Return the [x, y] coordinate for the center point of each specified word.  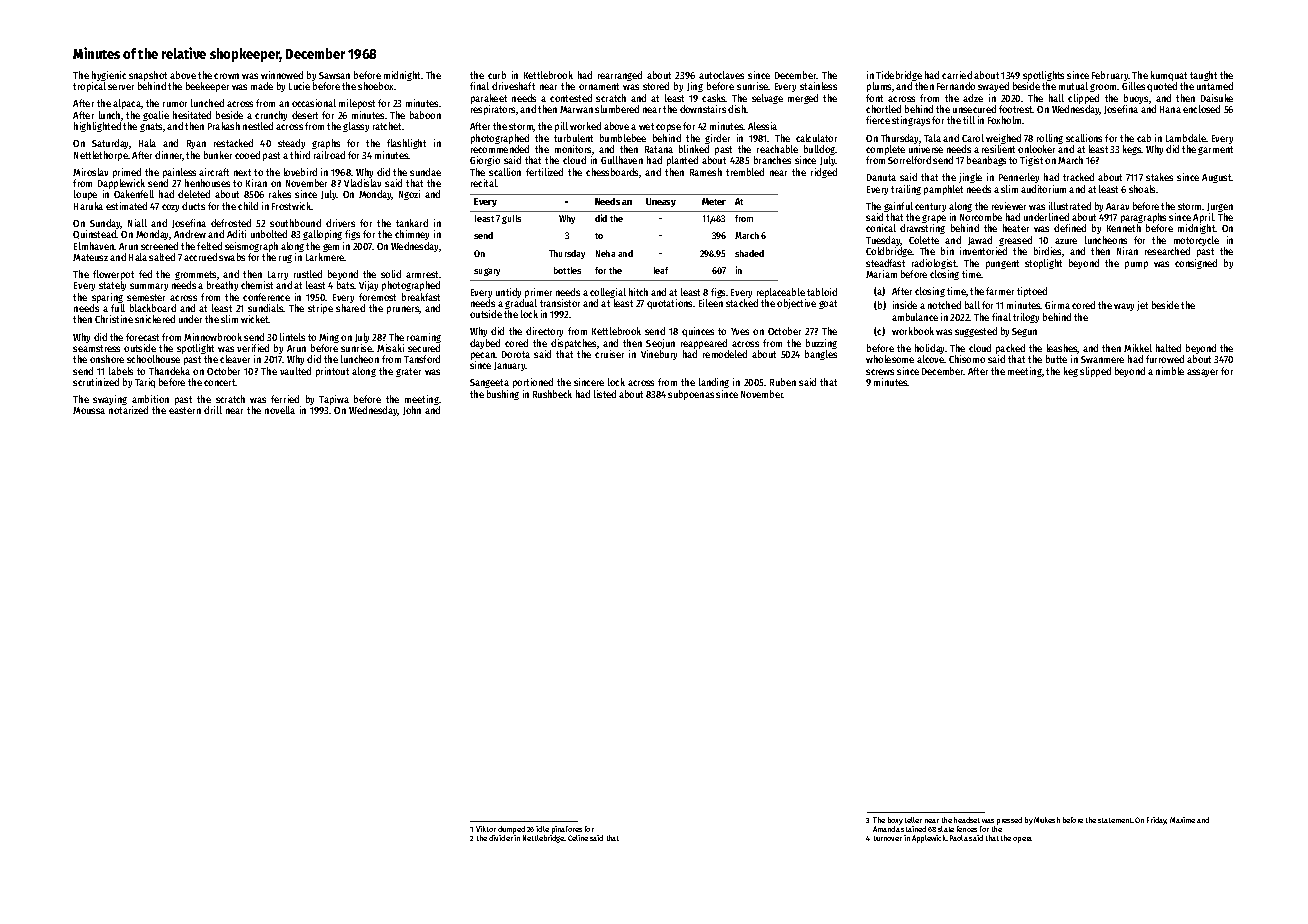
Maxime [1182, 820]
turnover [888, 838]
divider [501, 838]
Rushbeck [552, 394]
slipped [1095, 372]
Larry [278, 275]
